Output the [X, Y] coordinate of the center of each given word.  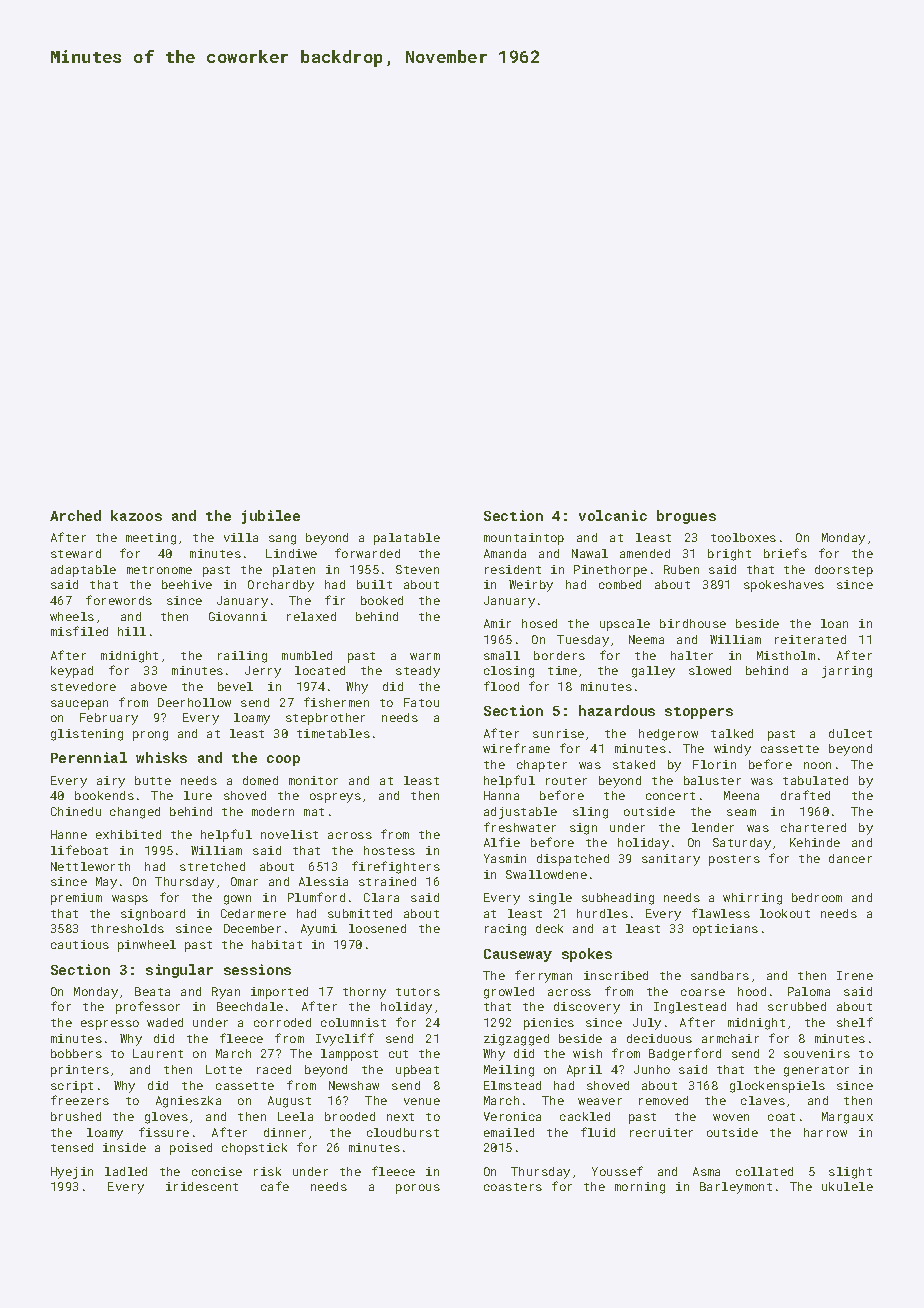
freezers [80, 1100]
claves [763, 1100]
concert [670, 796]
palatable [407, 539]
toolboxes [743, 537]
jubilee [271, 517]
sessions [257, 969]
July [647, 1024]
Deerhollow [194, 702]
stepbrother [325, 719]
